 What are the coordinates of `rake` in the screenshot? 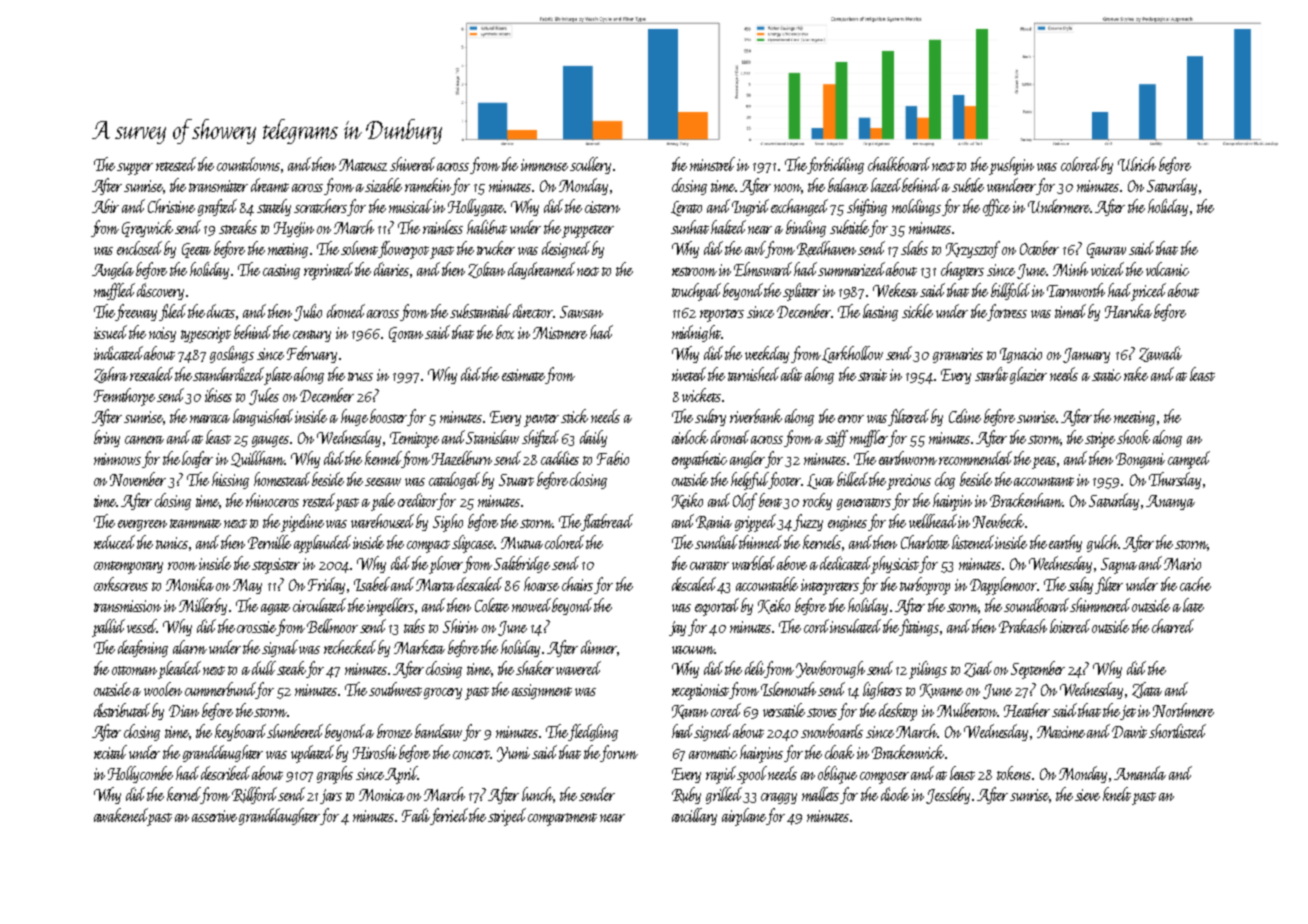 It's located at (1136, 374).
